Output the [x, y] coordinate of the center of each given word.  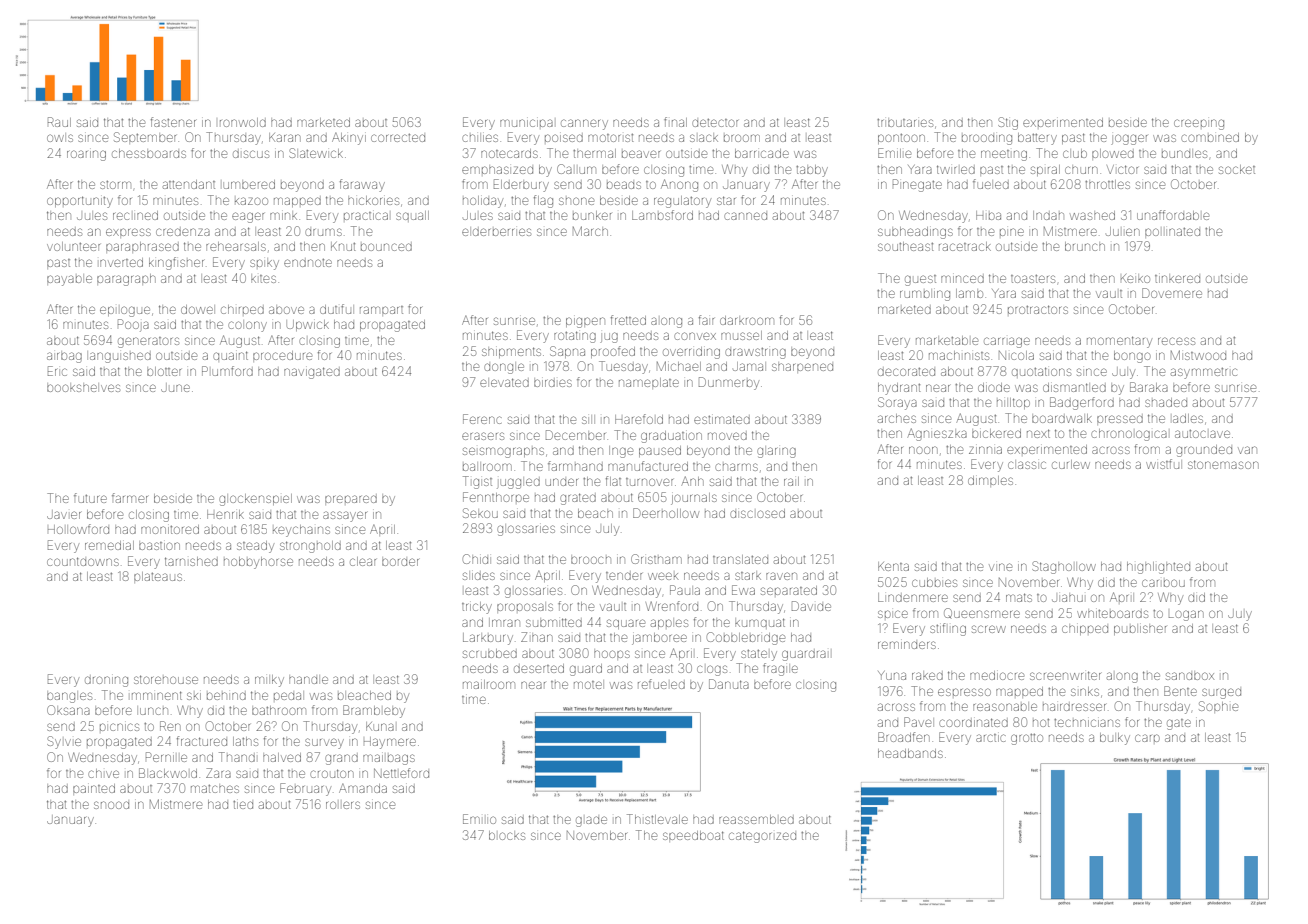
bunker [592, 215]
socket [1237, 169]
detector [715, 123]
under [562, 482]
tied [243, 805]
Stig [1008, 123]
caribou [1163, 583]
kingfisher [176, 263]
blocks [507, 835]
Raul [59, 122]
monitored [170, 529]
